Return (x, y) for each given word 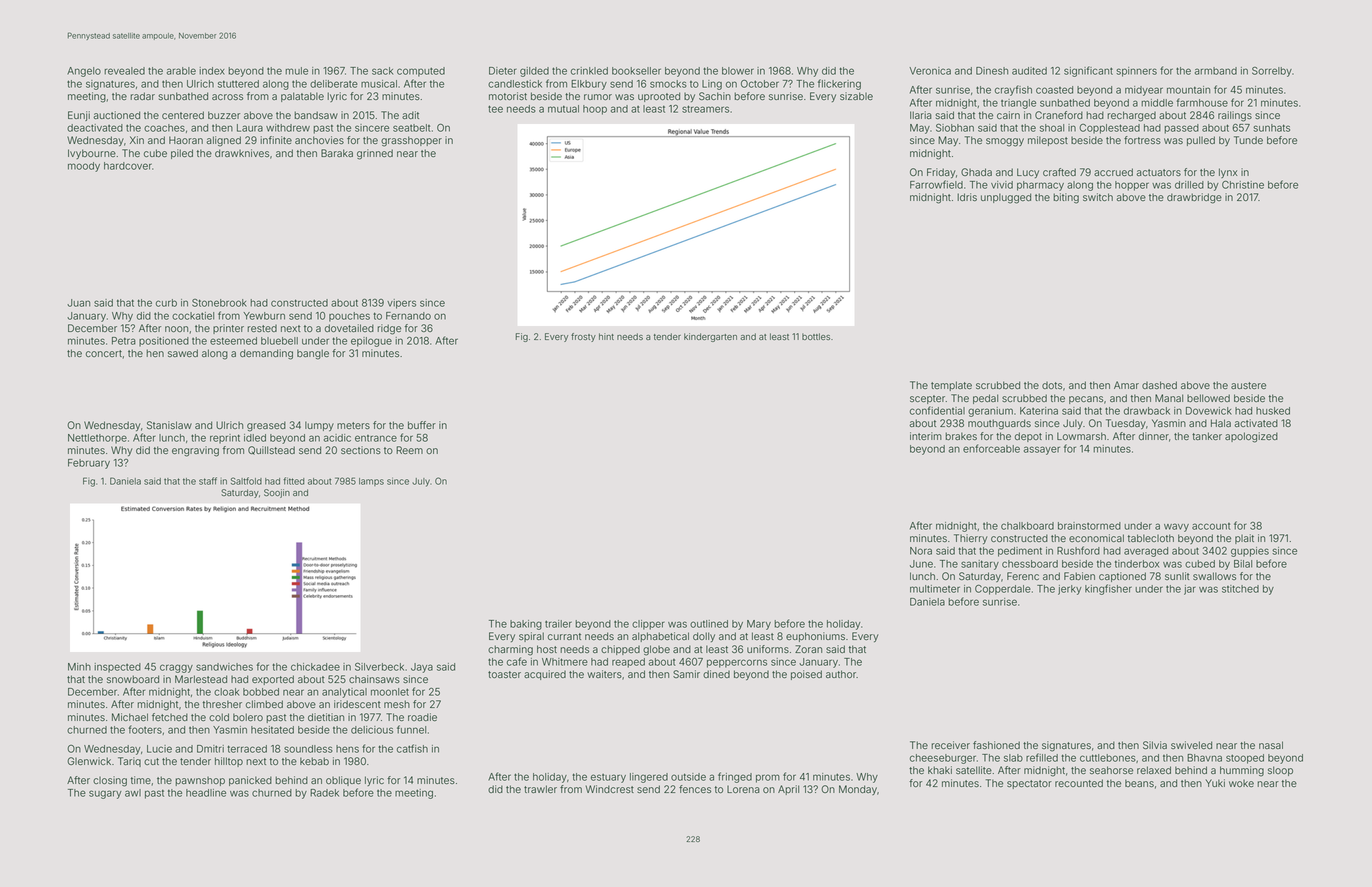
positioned (164, 342)
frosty (583, 337)
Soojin (277, 493)
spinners (1136, 72)
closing (110, 781)
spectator (1029, 784)
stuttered (238, 84)
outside (688, 777)
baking (526, 625)
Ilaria (921, 115)
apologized (1251, 437)
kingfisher (1108, 589)
